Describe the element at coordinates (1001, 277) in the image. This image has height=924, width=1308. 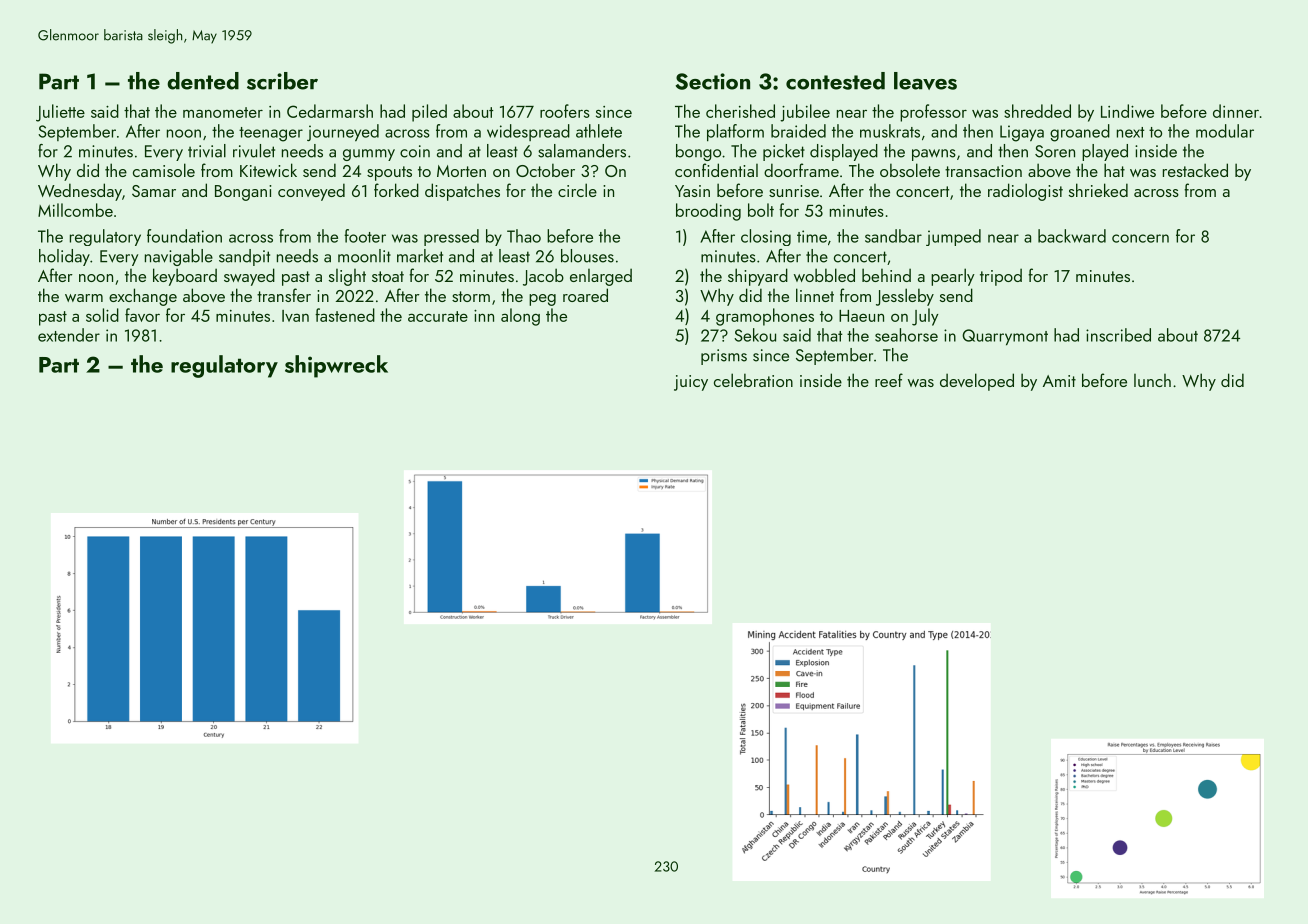
I see `tripod` at that location.
